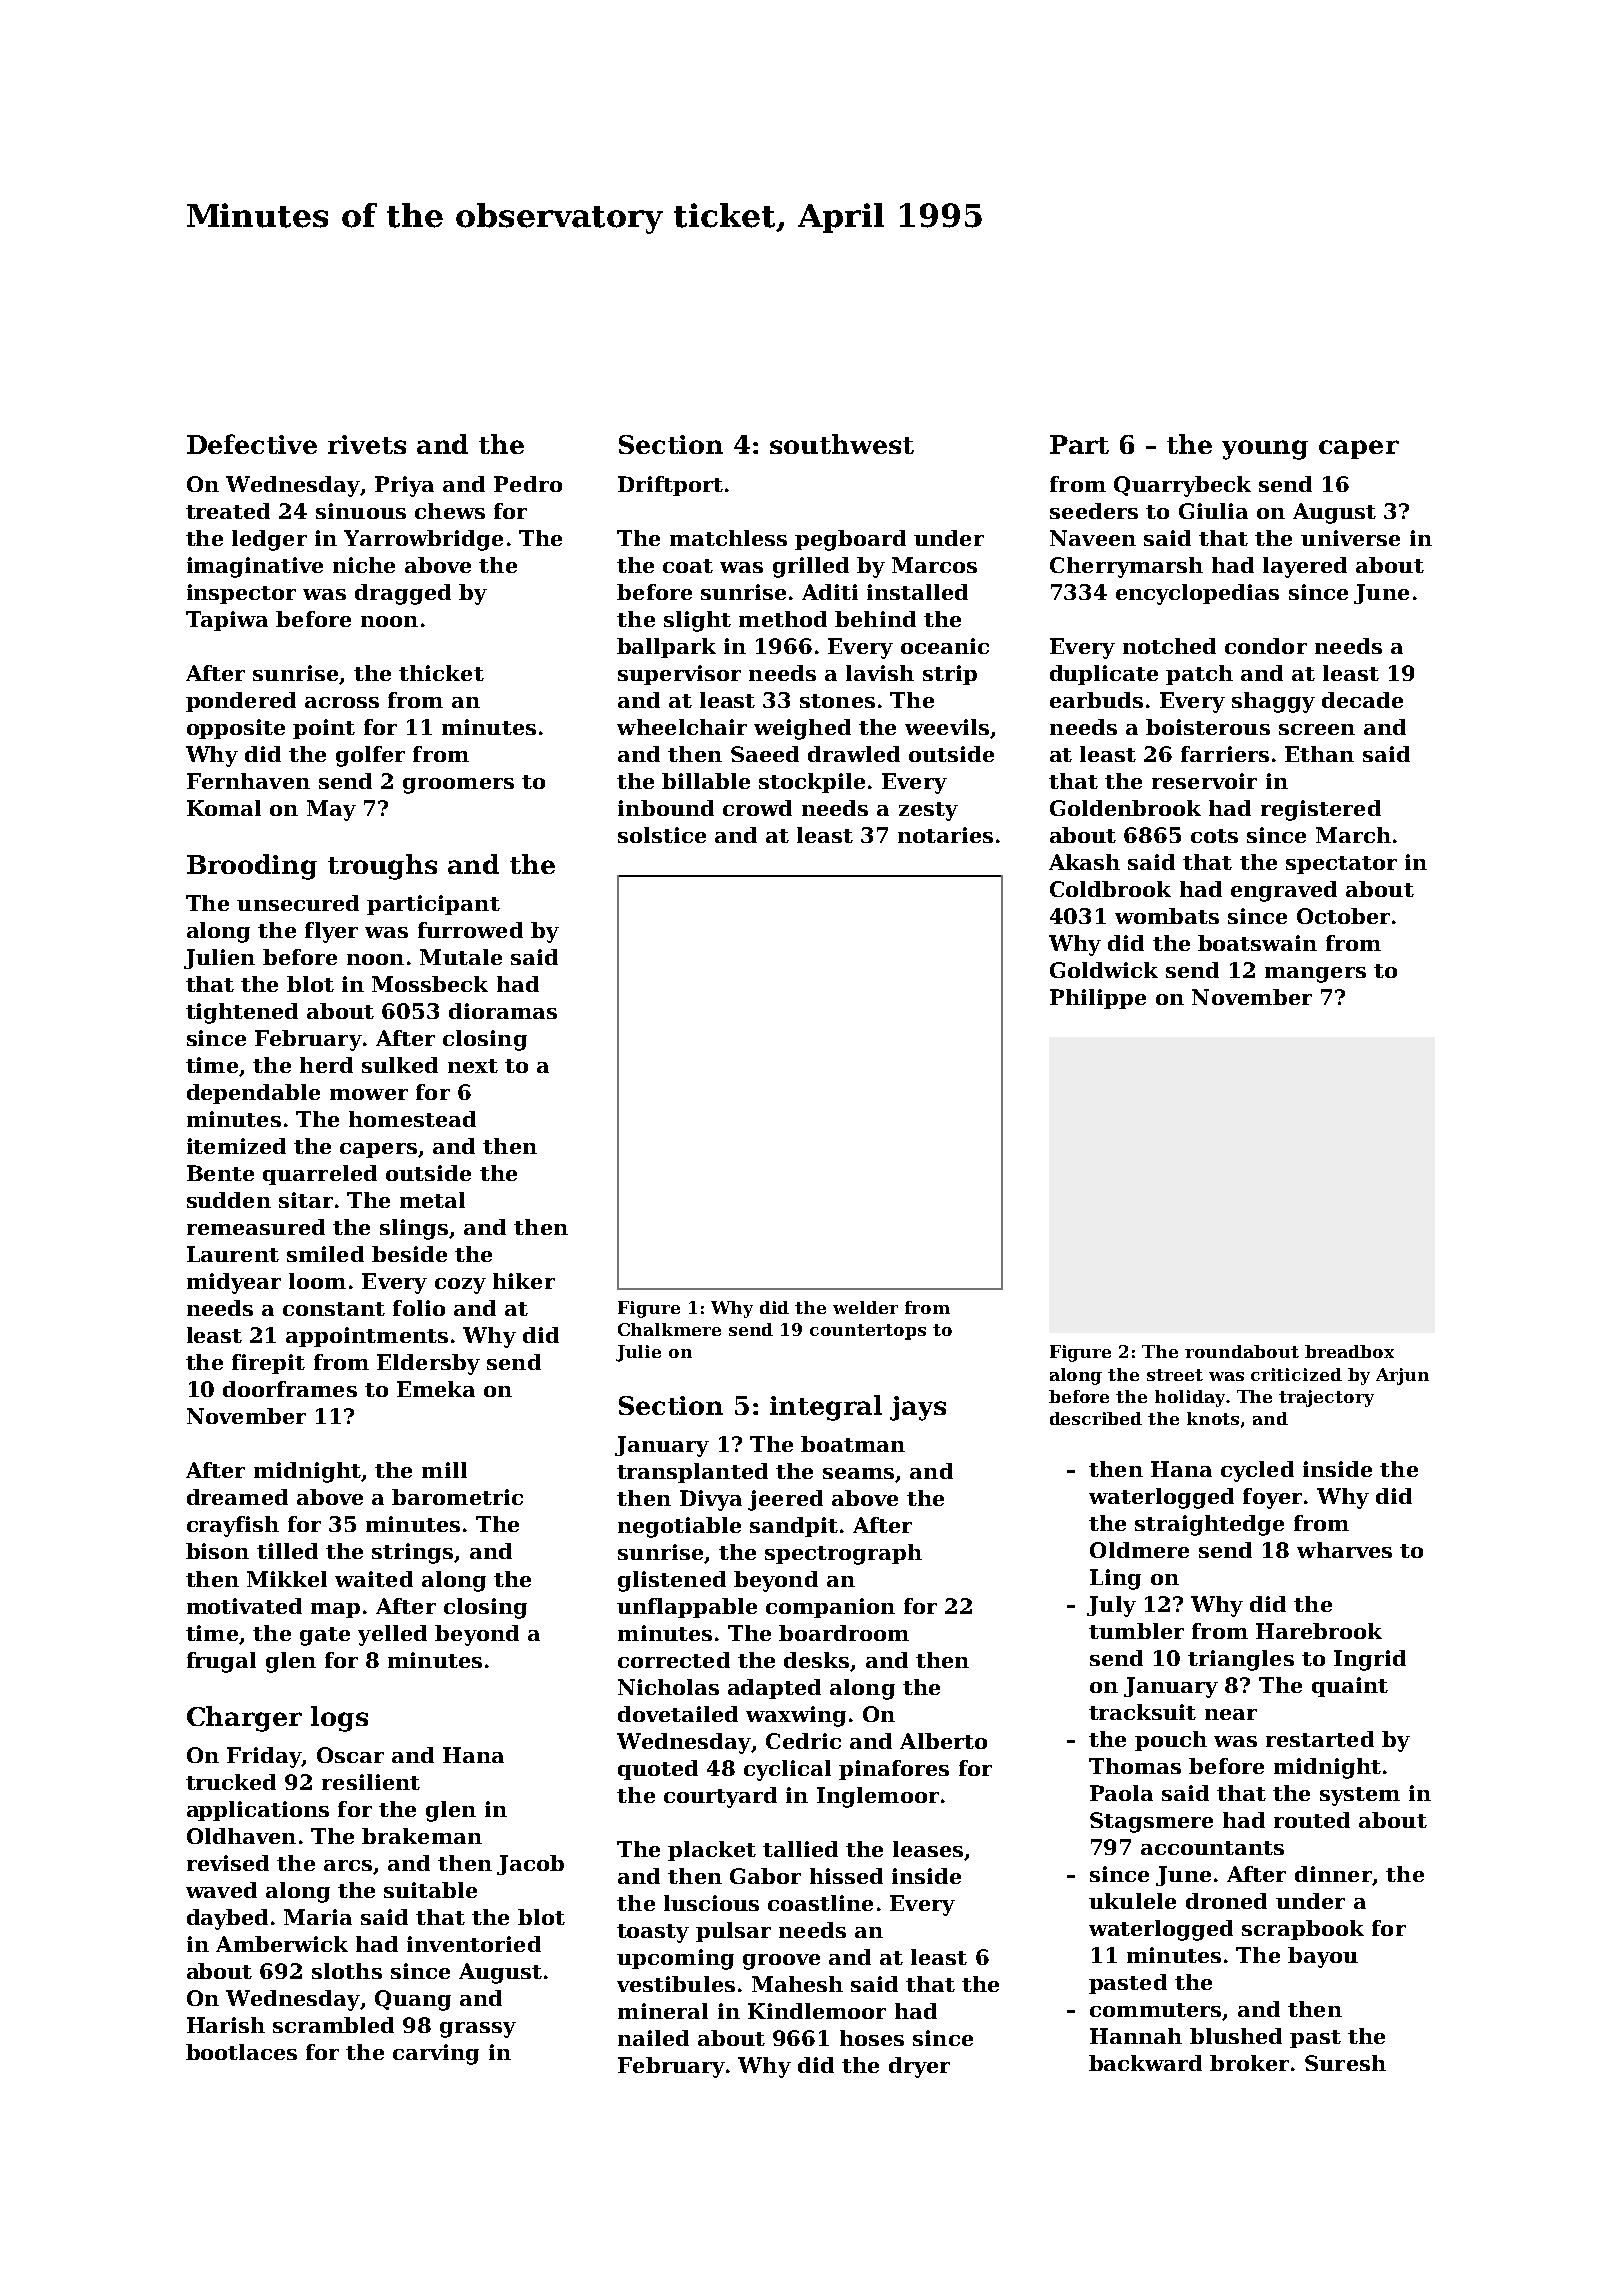  Describe the element at coordinates (674, 1660) in the page. I see `corrected` at that location.
